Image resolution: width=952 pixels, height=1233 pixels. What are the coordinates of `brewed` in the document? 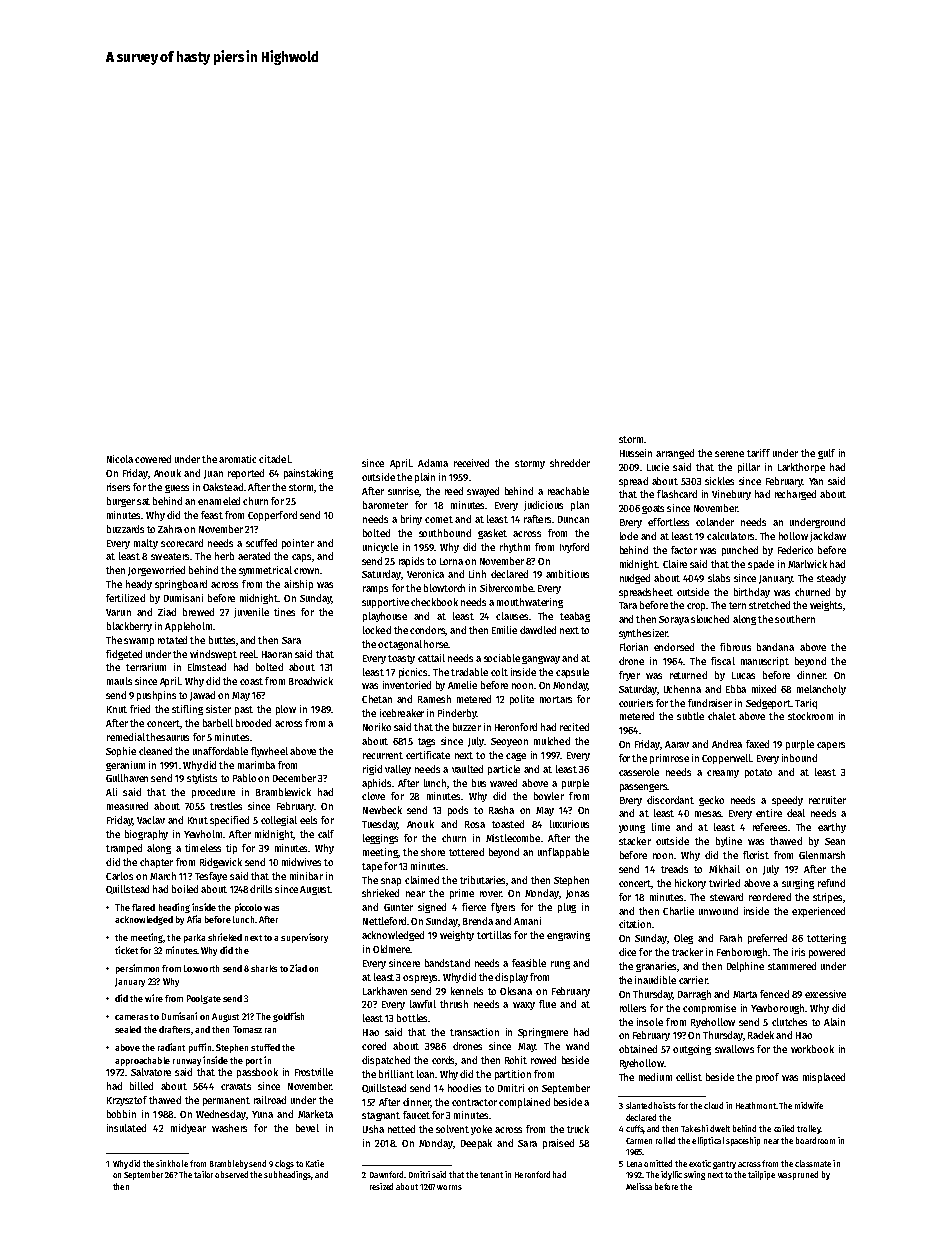 It's located at (198, 612).
